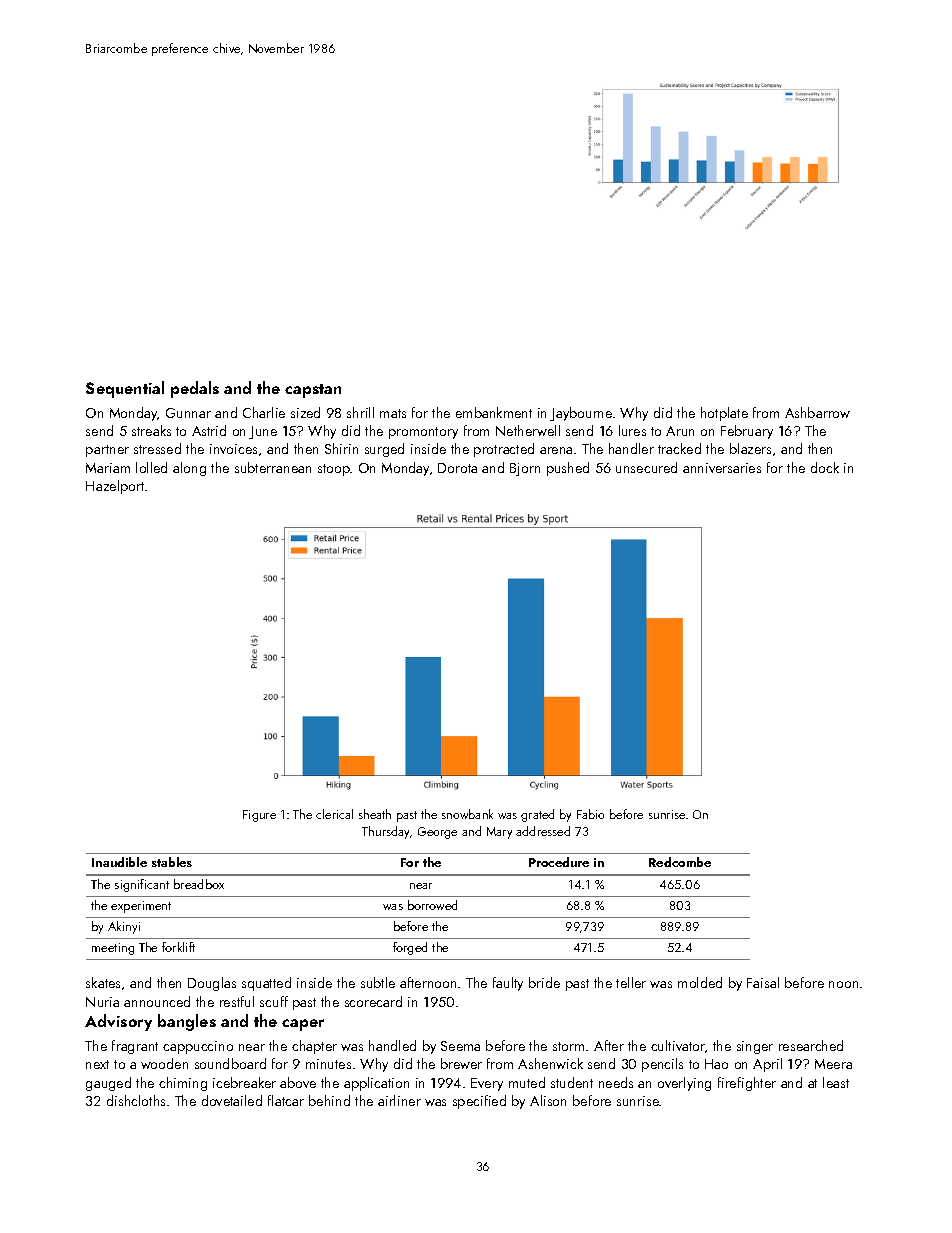  I want to click on stoop, so click(334, 470).
